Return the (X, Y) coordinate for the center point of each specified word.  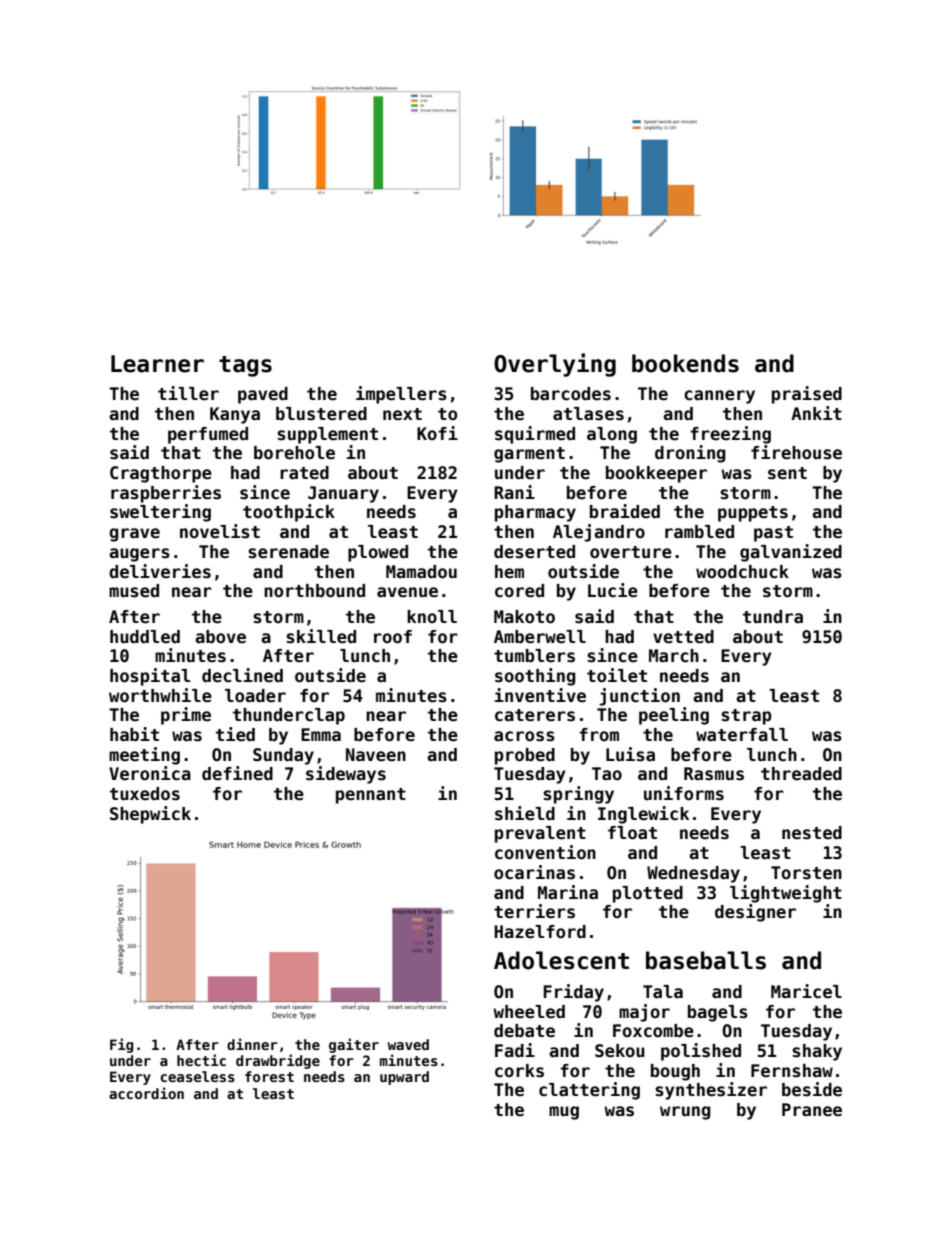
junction (640, 697)
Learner (157, 364)
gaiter (354, 1045)
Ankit (816, 413)
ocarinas (534, 872)
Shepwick (150, 815)
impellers (401, 395)
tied (235, 734)
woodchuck (742, 572)
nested (812, 833)
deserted (534, 552)
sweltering (160, 513)
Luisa (630, 754)
